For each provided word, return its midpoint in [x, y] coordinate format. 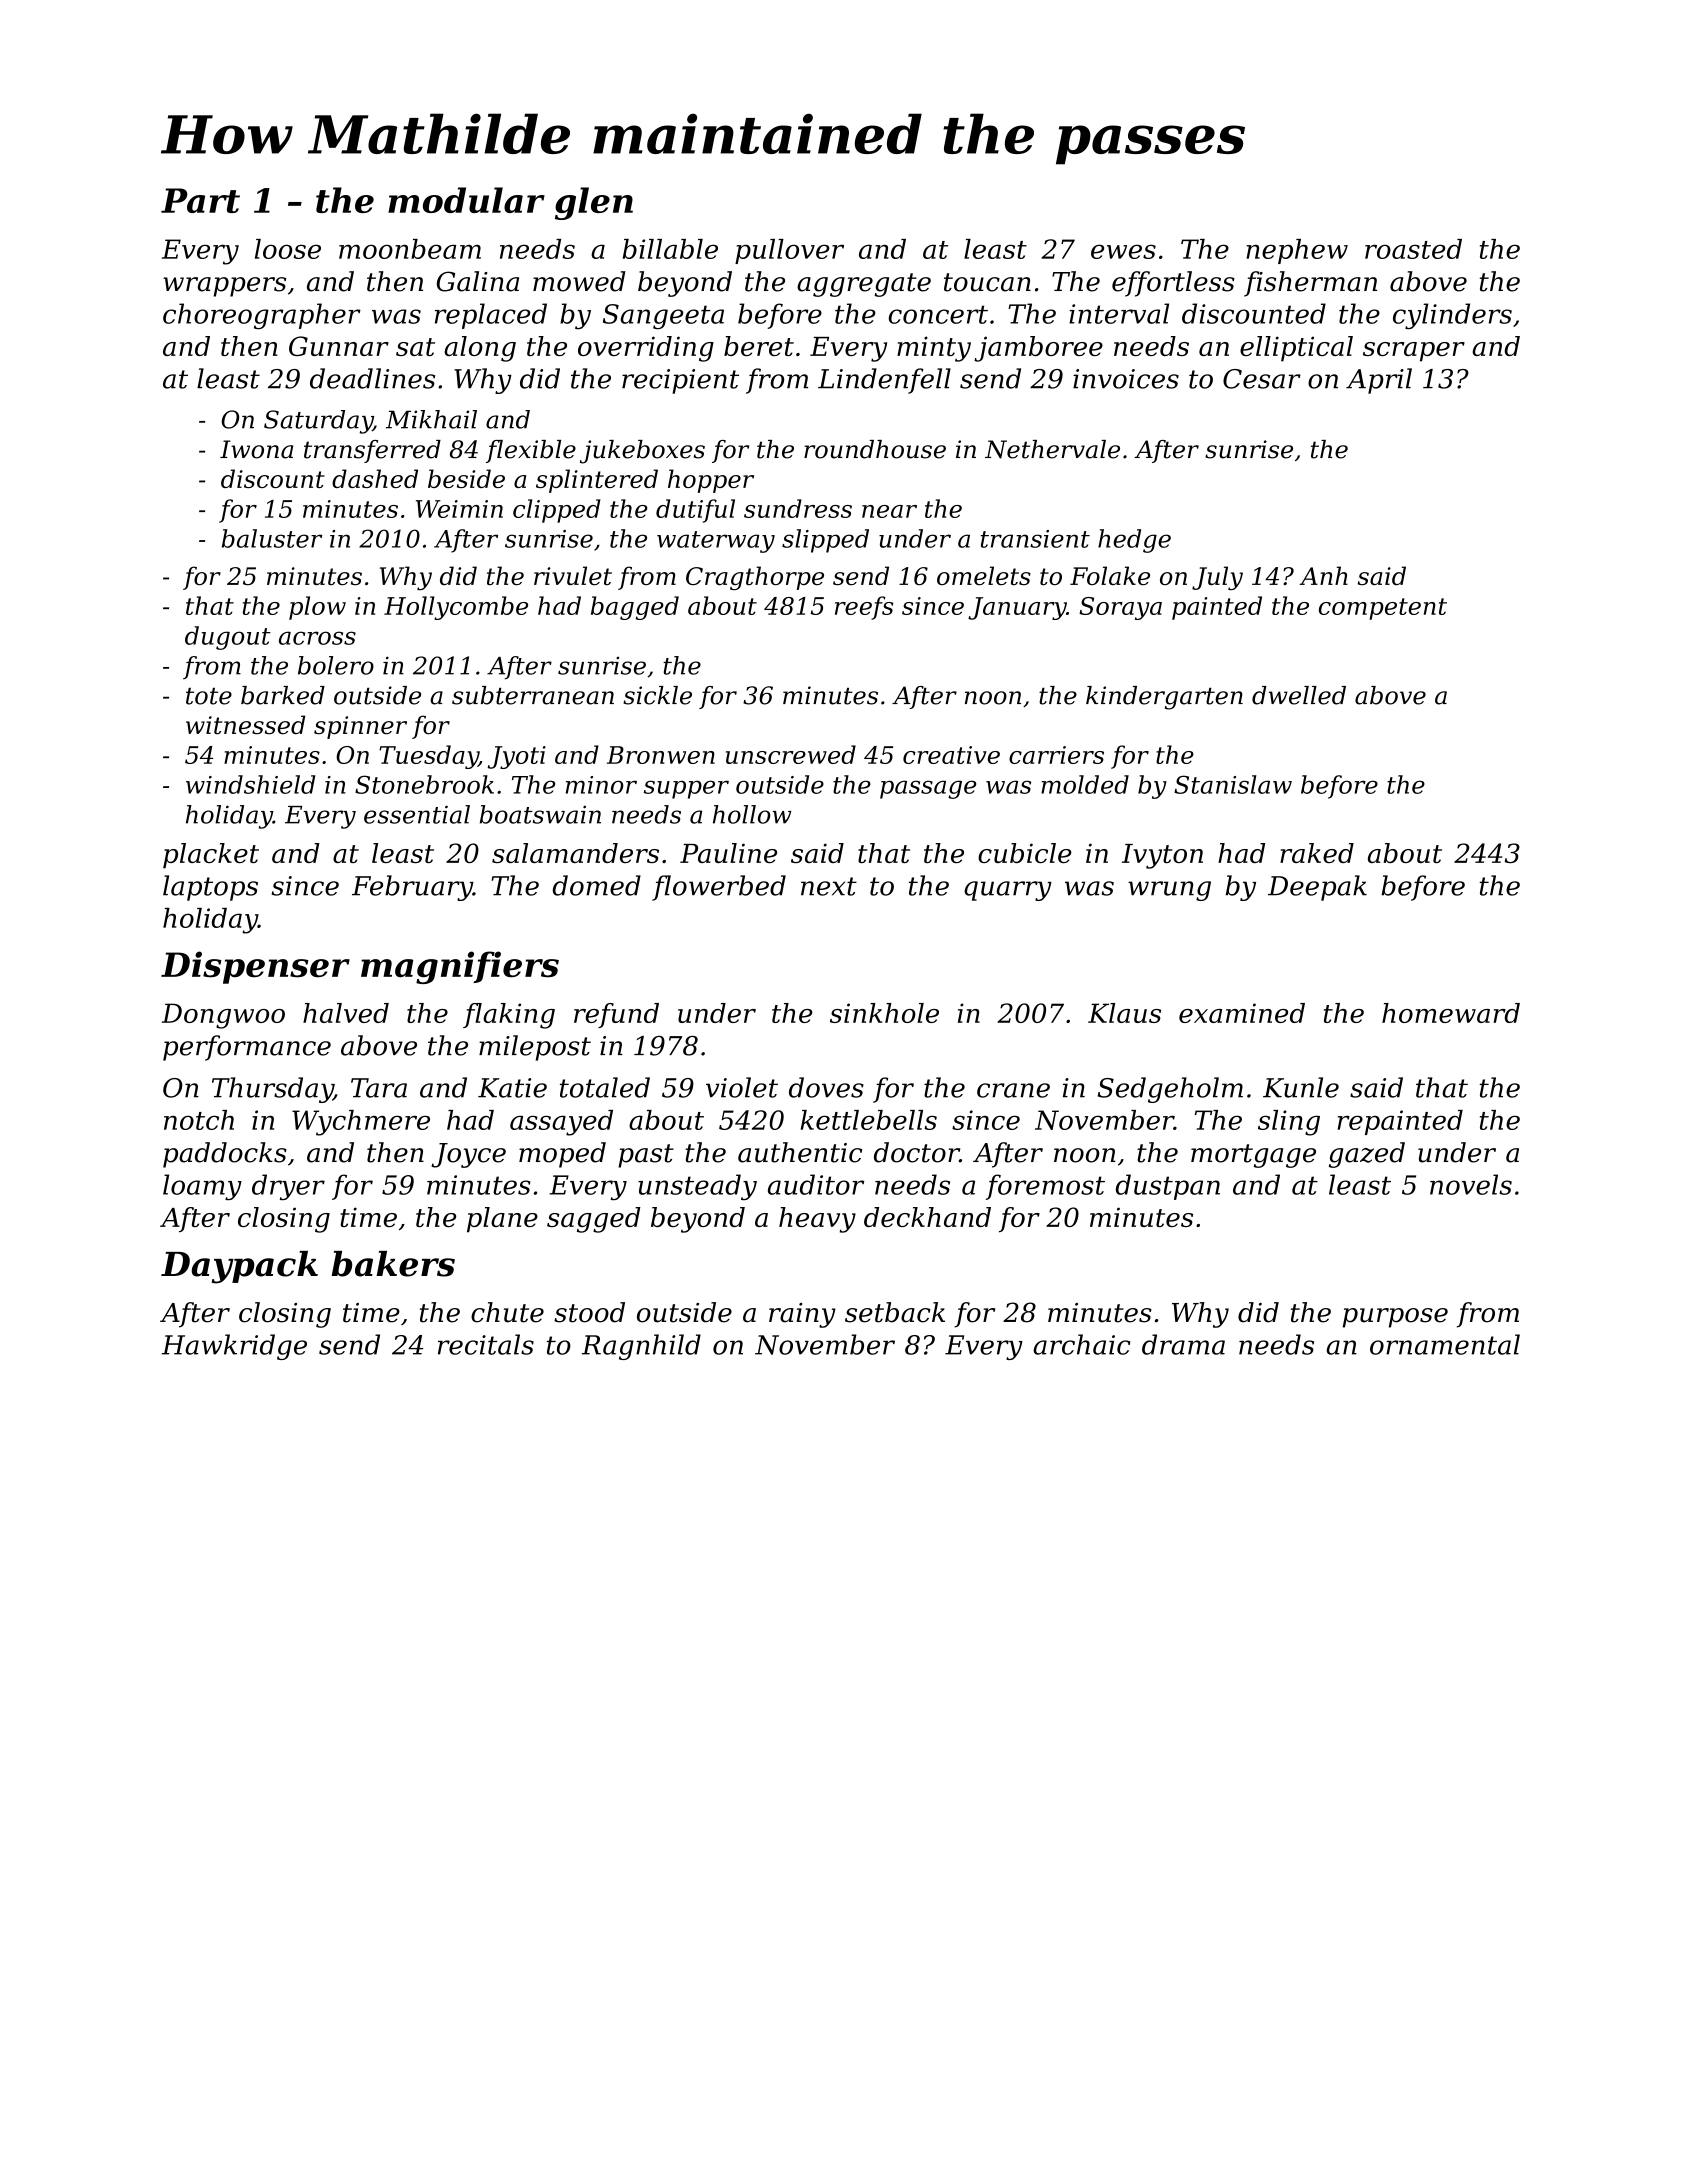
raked [1317, 853]
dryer [288, 1187]
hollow [752, 814]
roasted [1413, 249]
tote [209, 696]
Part [200, 200]
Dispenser [255, 967]
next [829, 886]
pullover [789, 251]
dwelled [1299, 695]
